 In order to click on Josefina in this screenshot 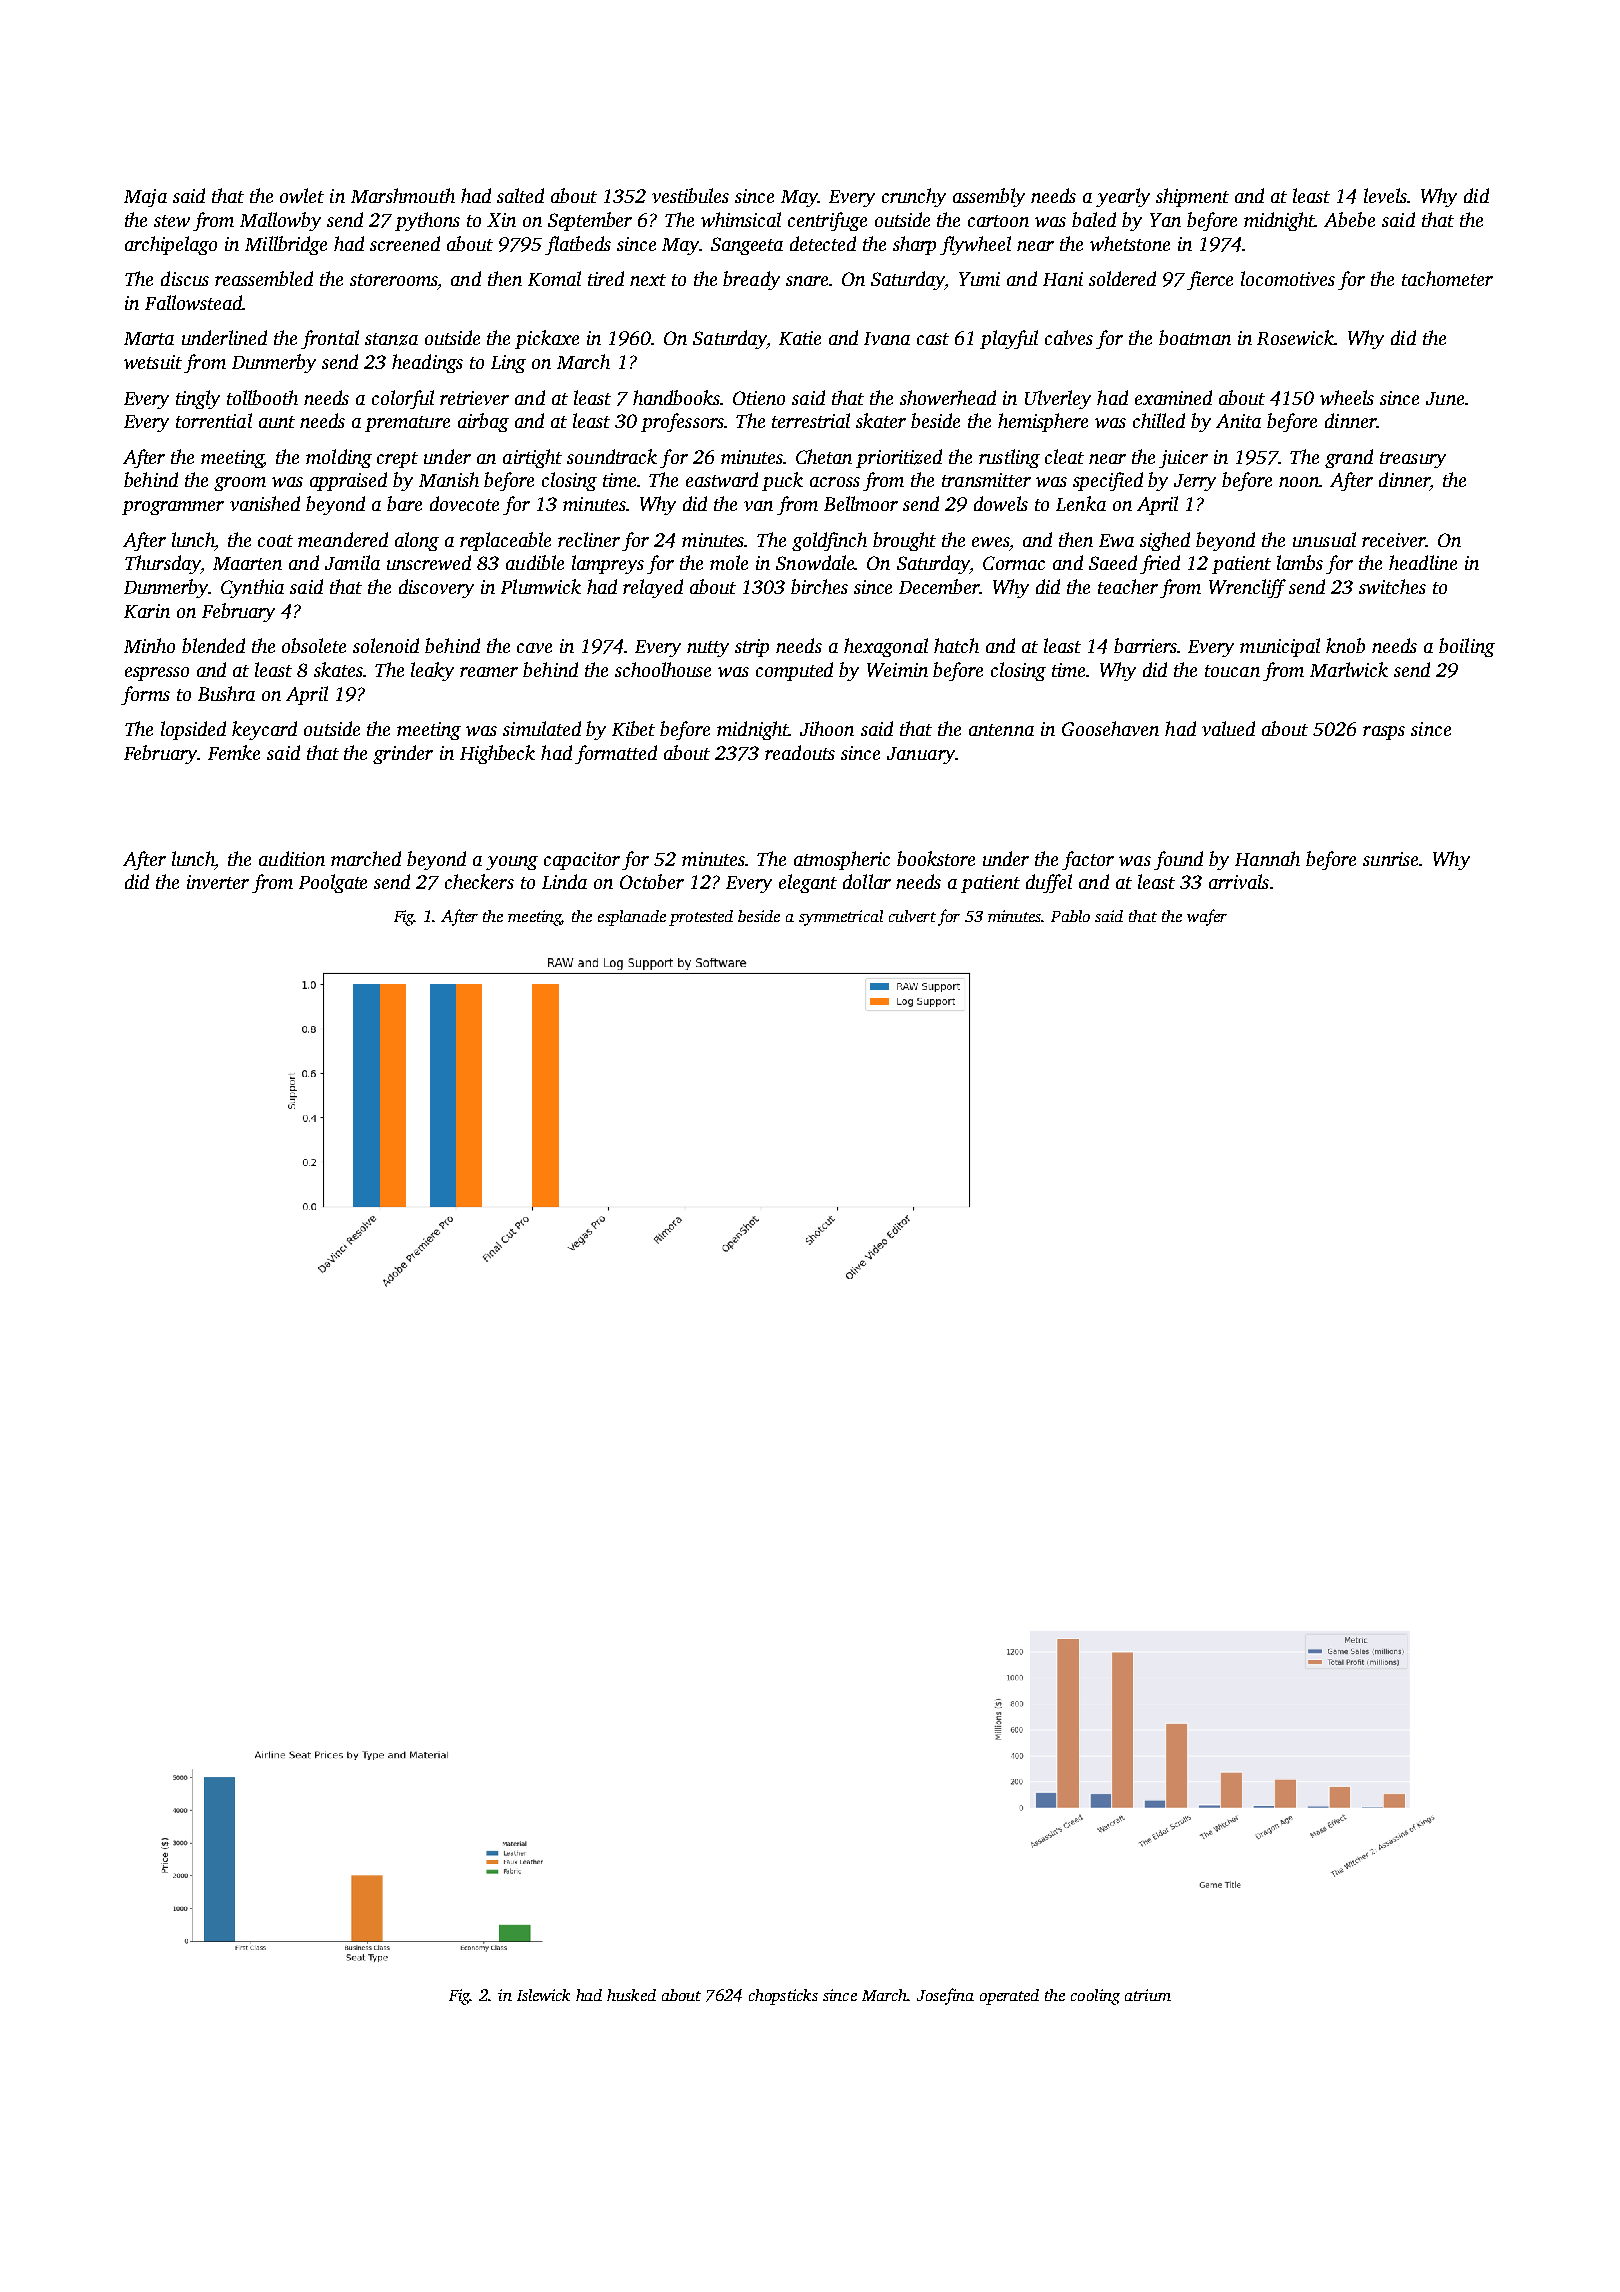, I will do `click(945, 1996)`.
